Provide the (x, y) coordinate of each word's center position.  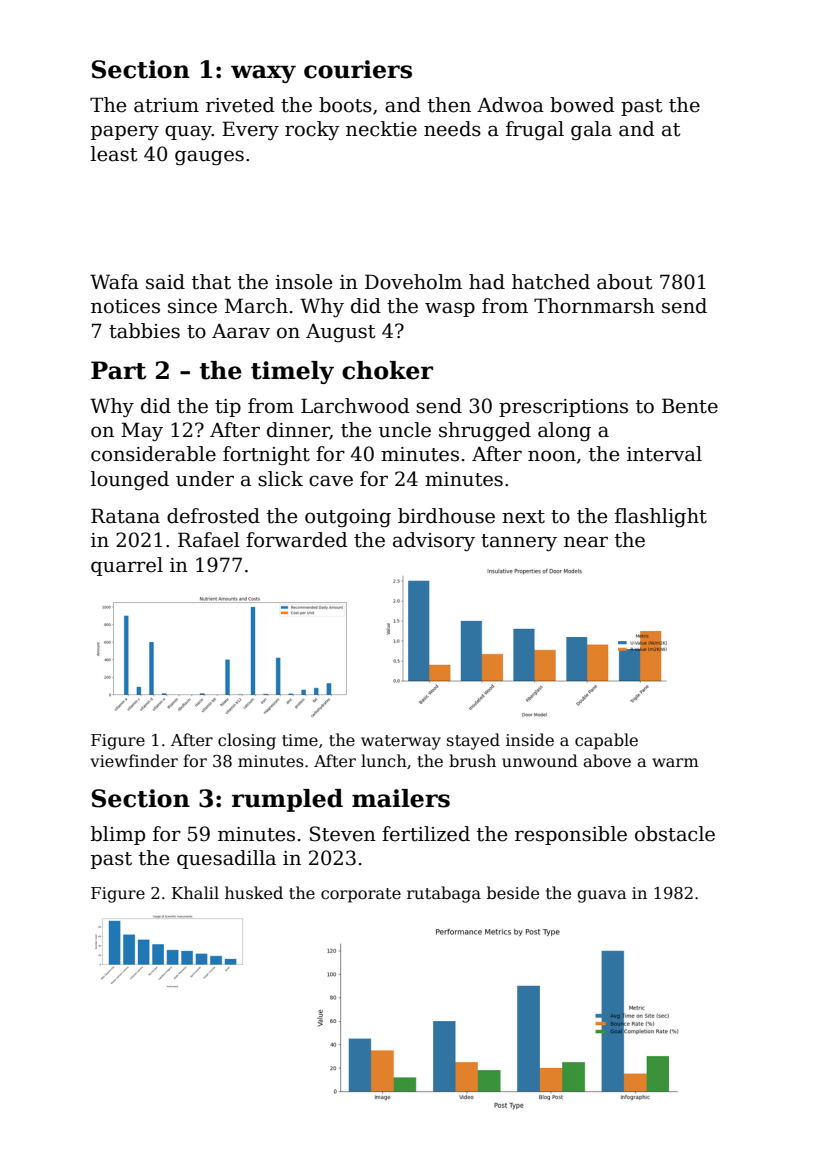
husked (254, 893)
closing (247, 741)
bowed (582, 105)
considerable (153, 454)
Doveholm (413, 282)
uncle (405, 430)
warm (675, 763)
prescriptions (563, 408)
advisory (434, 542)
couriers (358, 69)
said (165, 282)
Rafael (209, 540)
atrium (166, 105)
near (586, 542)
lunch (384, 760)
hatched (551, 282)
